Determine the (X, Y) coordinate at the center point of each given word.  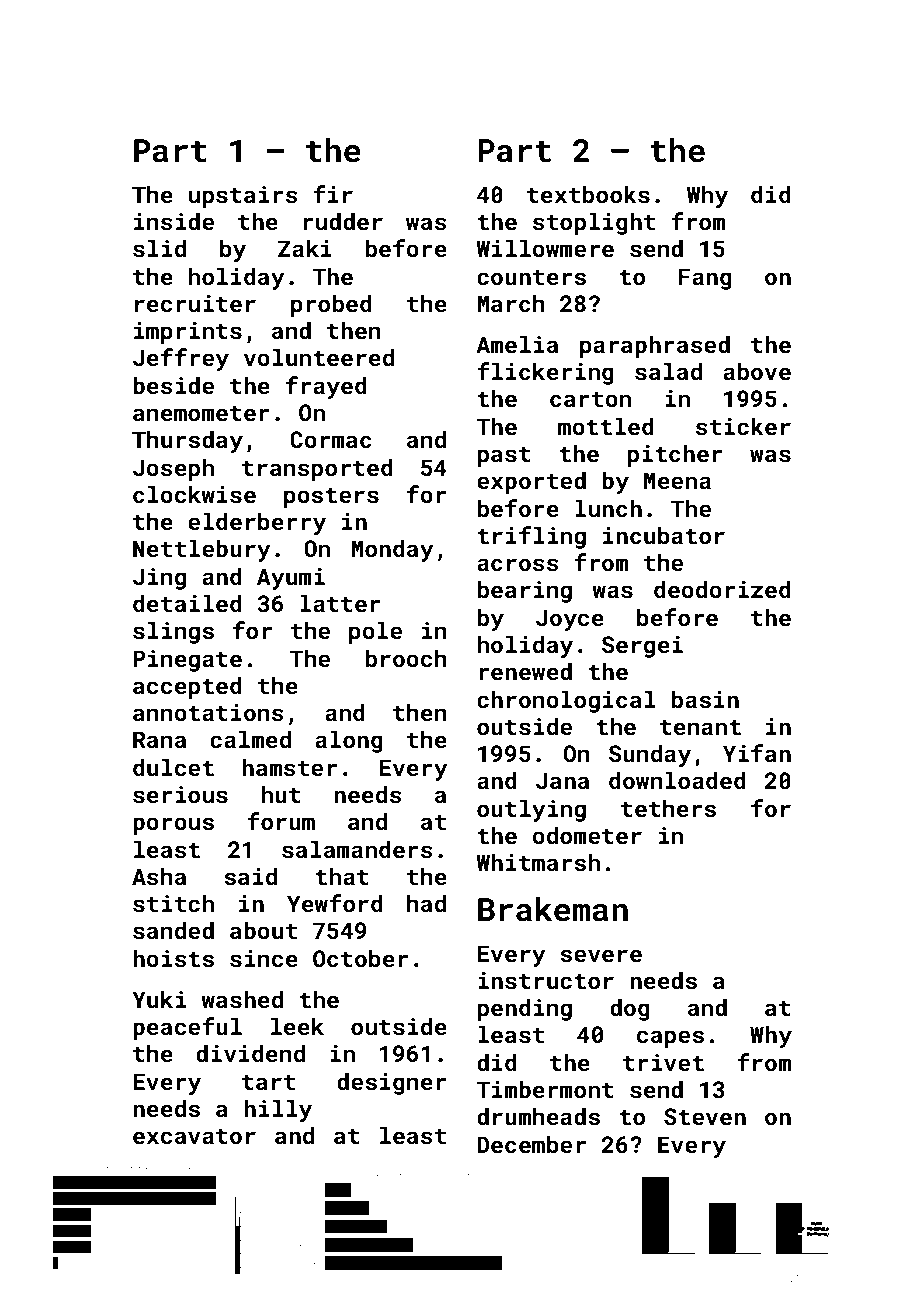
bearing (525, 591)
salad (668, 371)
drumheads (538, 1116)
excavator (194, 1136)
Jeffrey (181, 359)
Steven (705, 1116)
